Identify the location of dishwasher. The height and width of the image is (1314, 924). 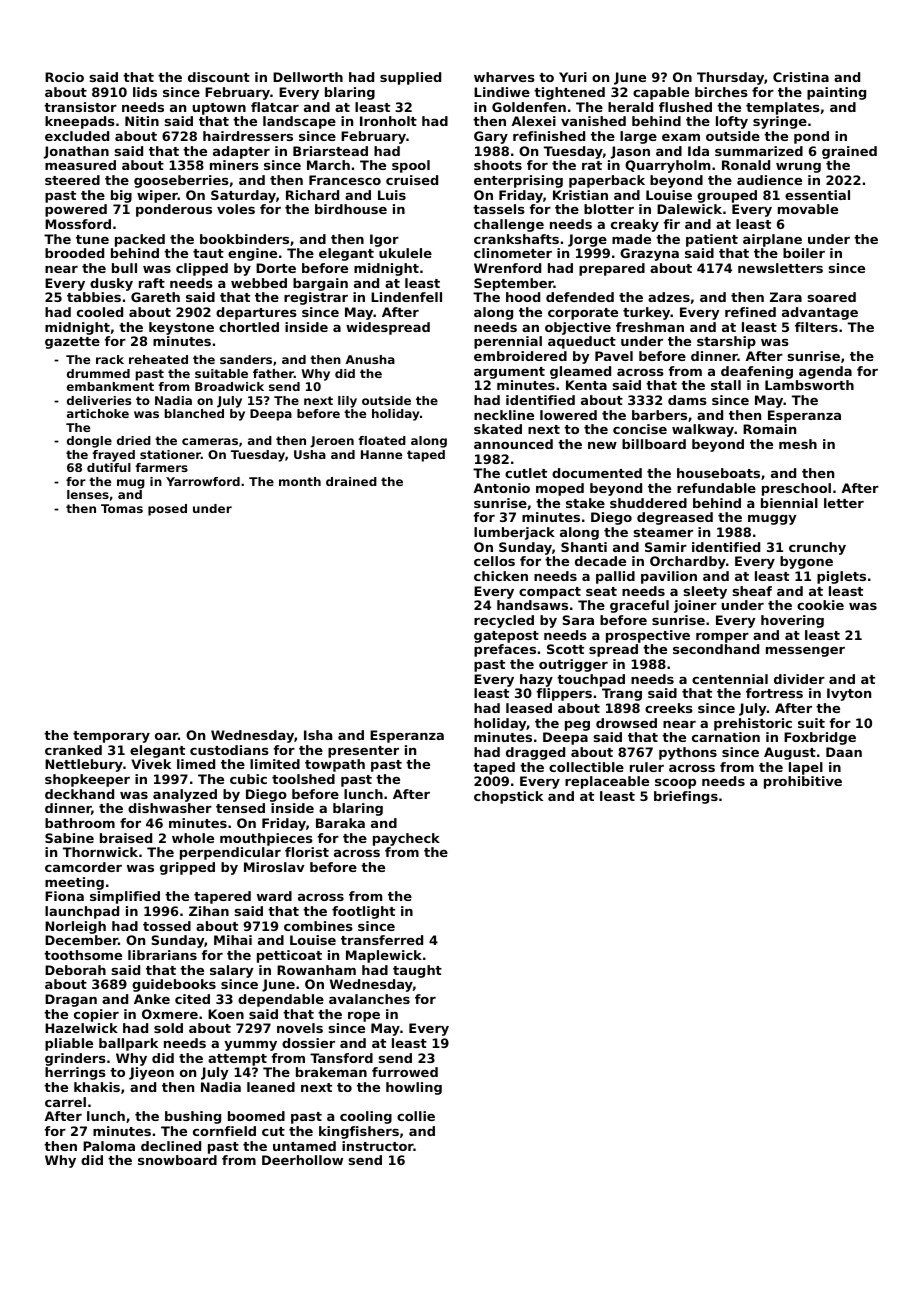
(170, 808).
